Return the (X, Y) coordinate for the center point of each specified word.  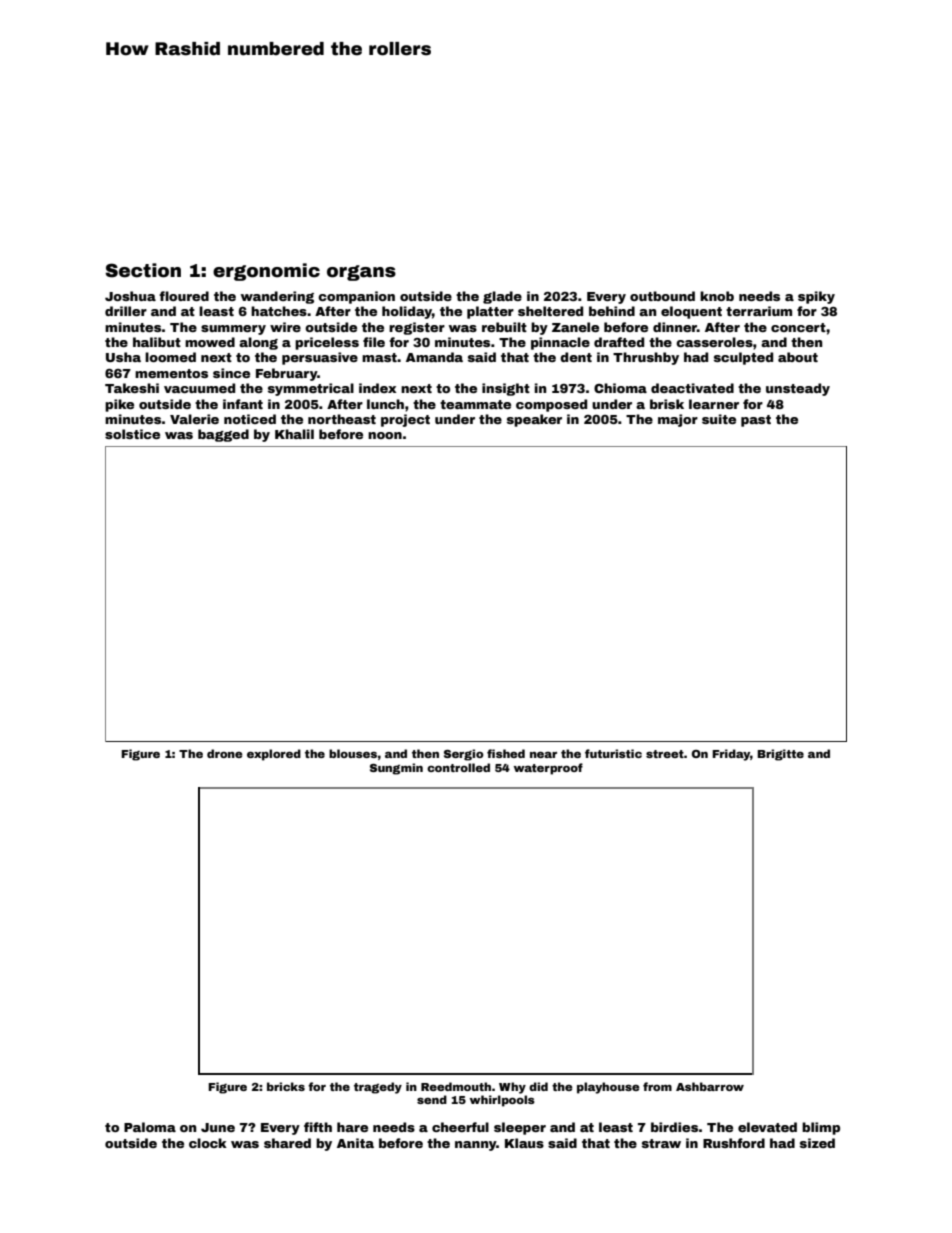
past (756, 421)
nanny (476, 1146)
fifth (318, 1127)
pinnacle (560, 343)
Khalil (294, 434)
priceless (327, 343)
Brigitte (780, 755)
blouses (353, 753)
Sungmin (396, 769)
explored (274, 755)
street (665, 754)
